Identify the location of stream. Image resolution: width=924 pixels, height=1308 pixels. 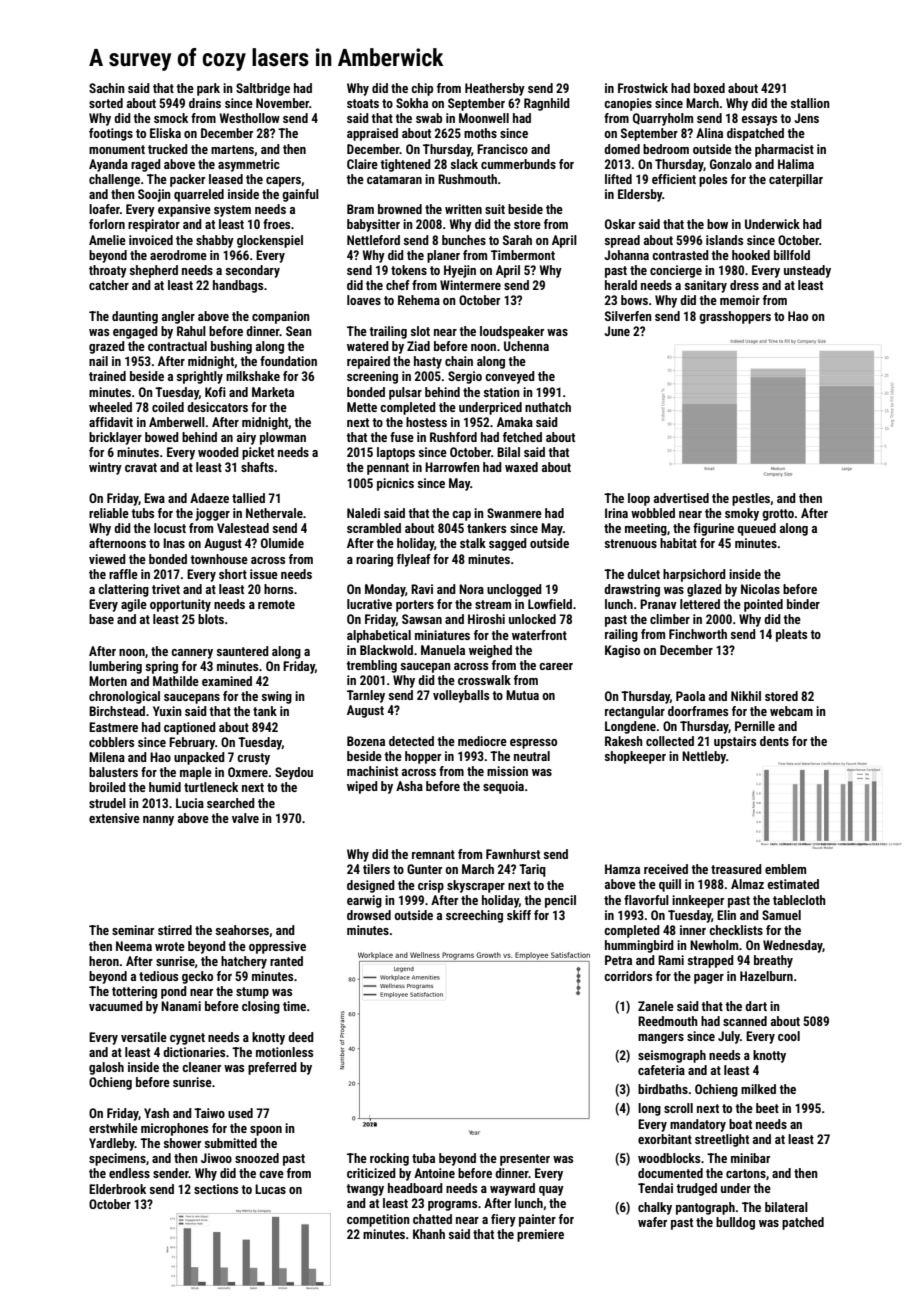
(493, 604).
